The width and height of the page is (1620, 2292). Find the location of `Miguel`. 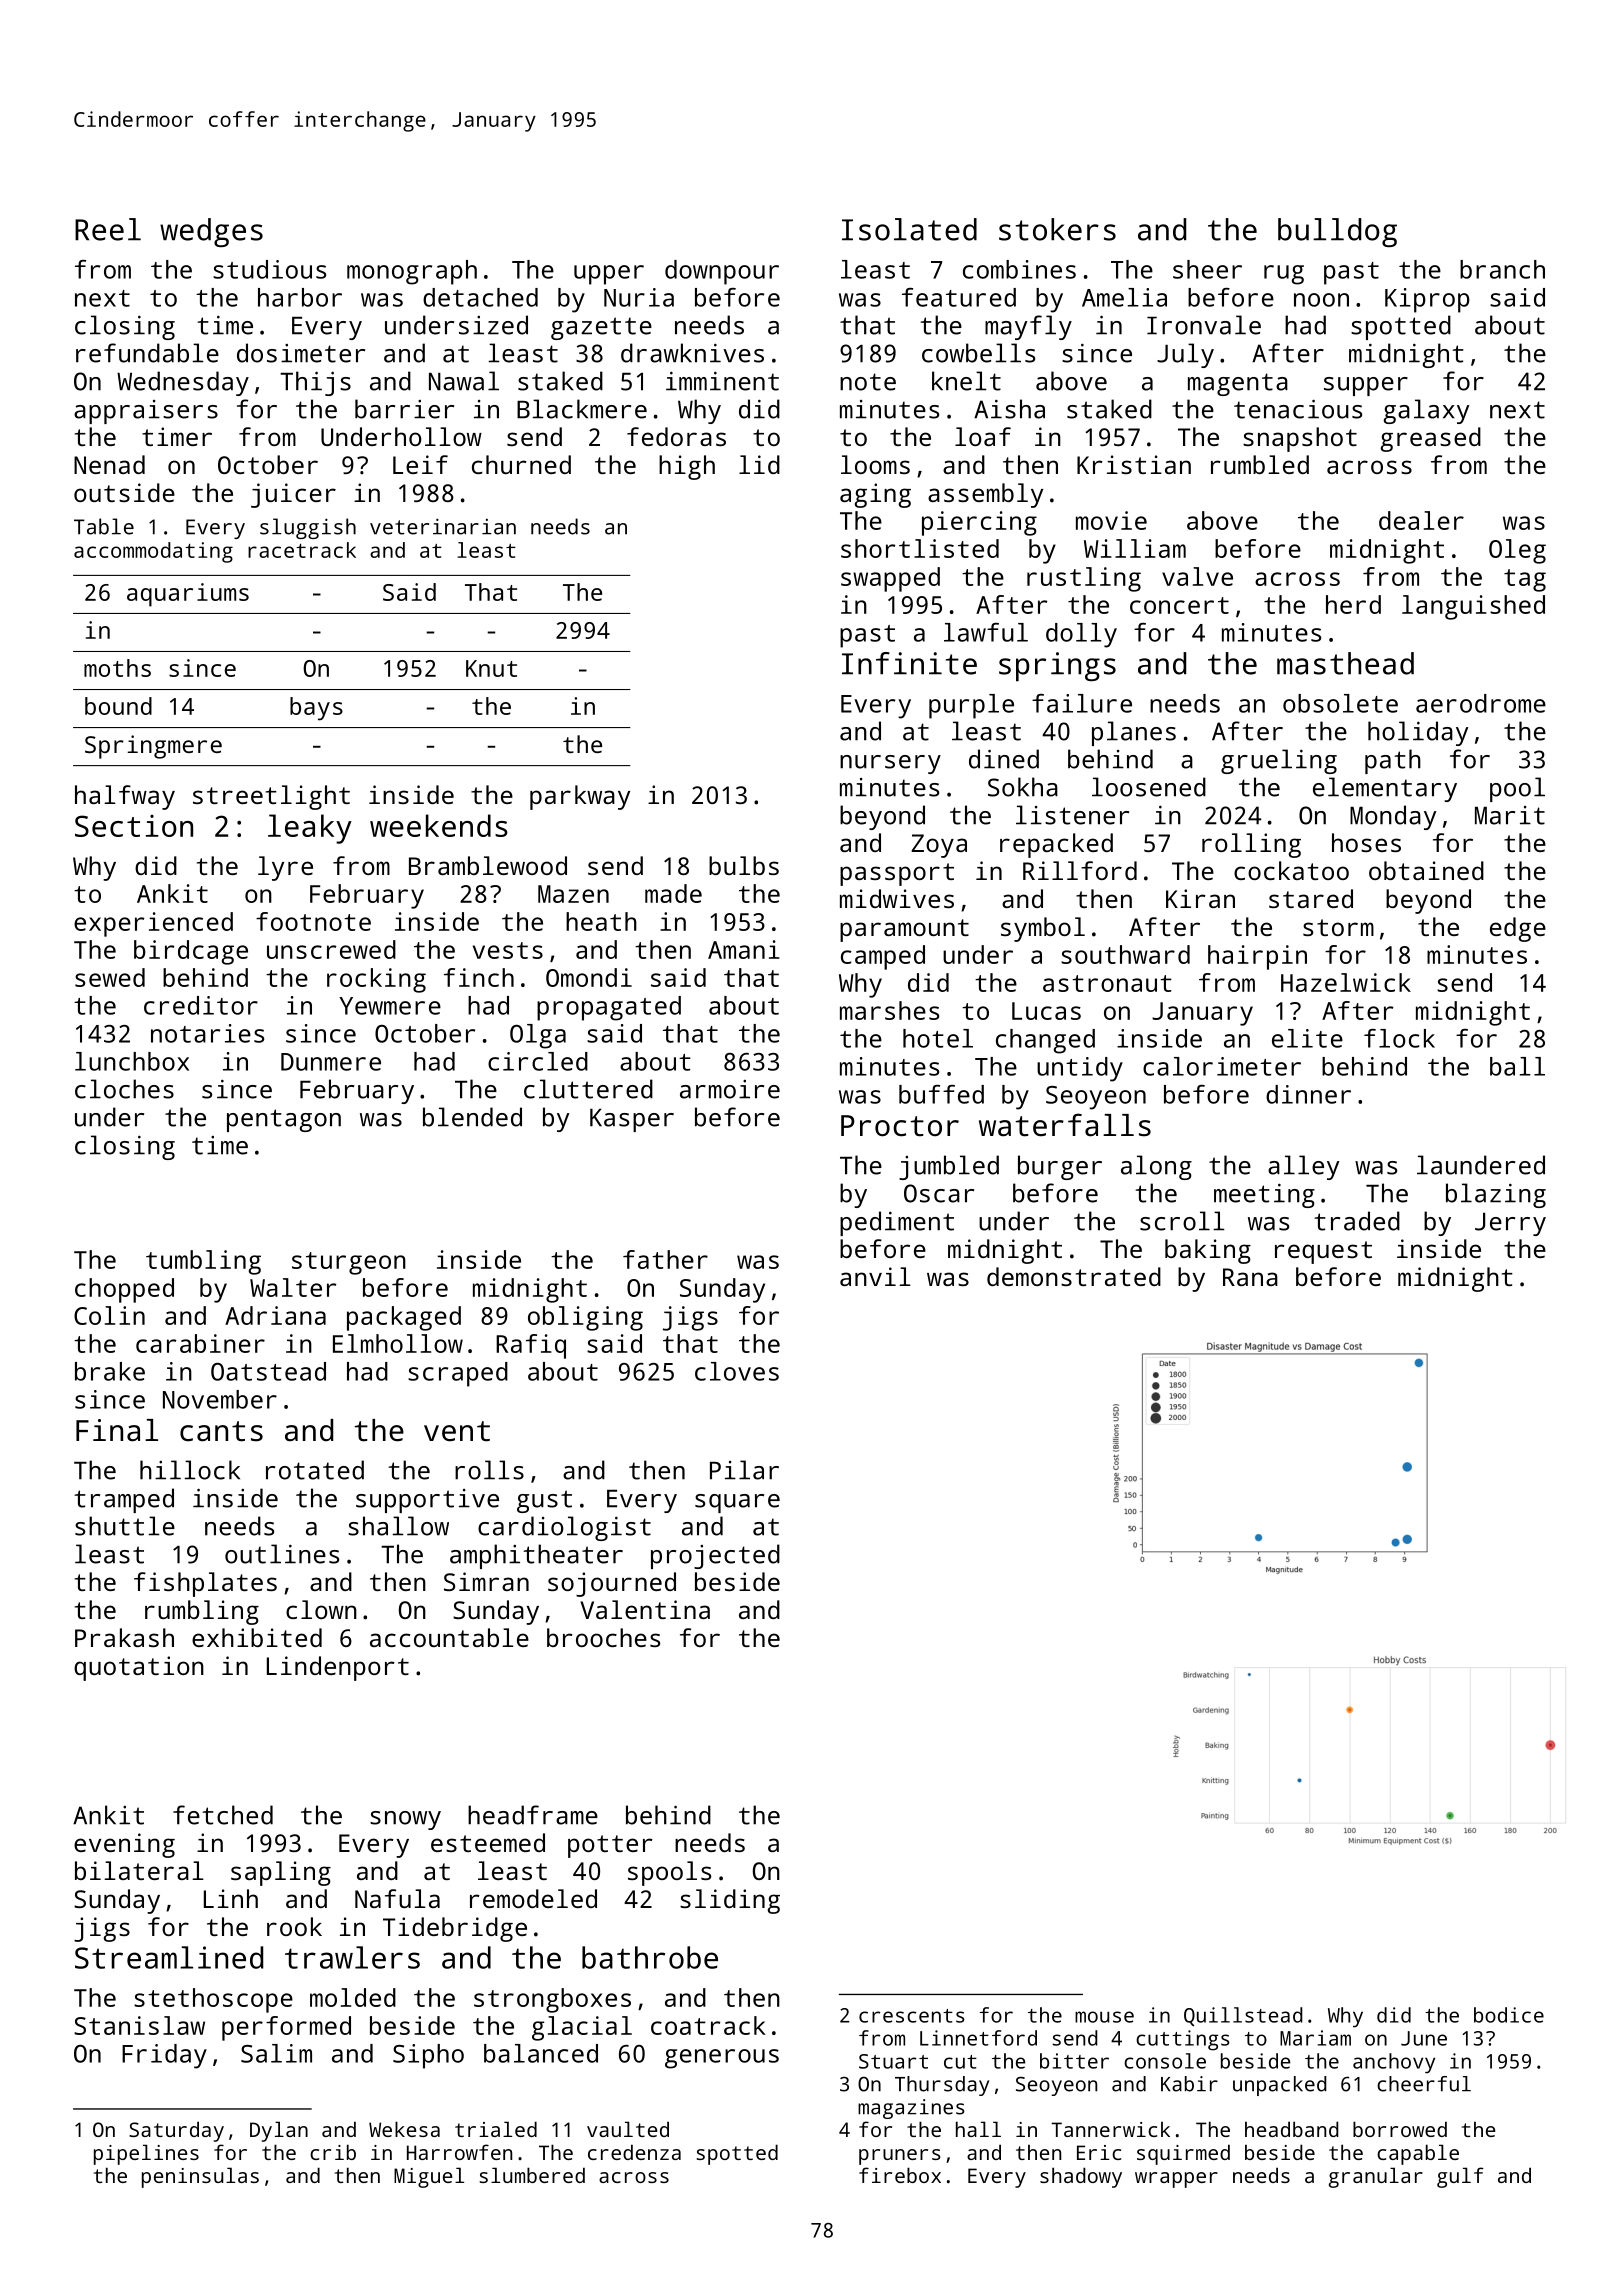

Miguel is located at coordinates (429, 2177).
